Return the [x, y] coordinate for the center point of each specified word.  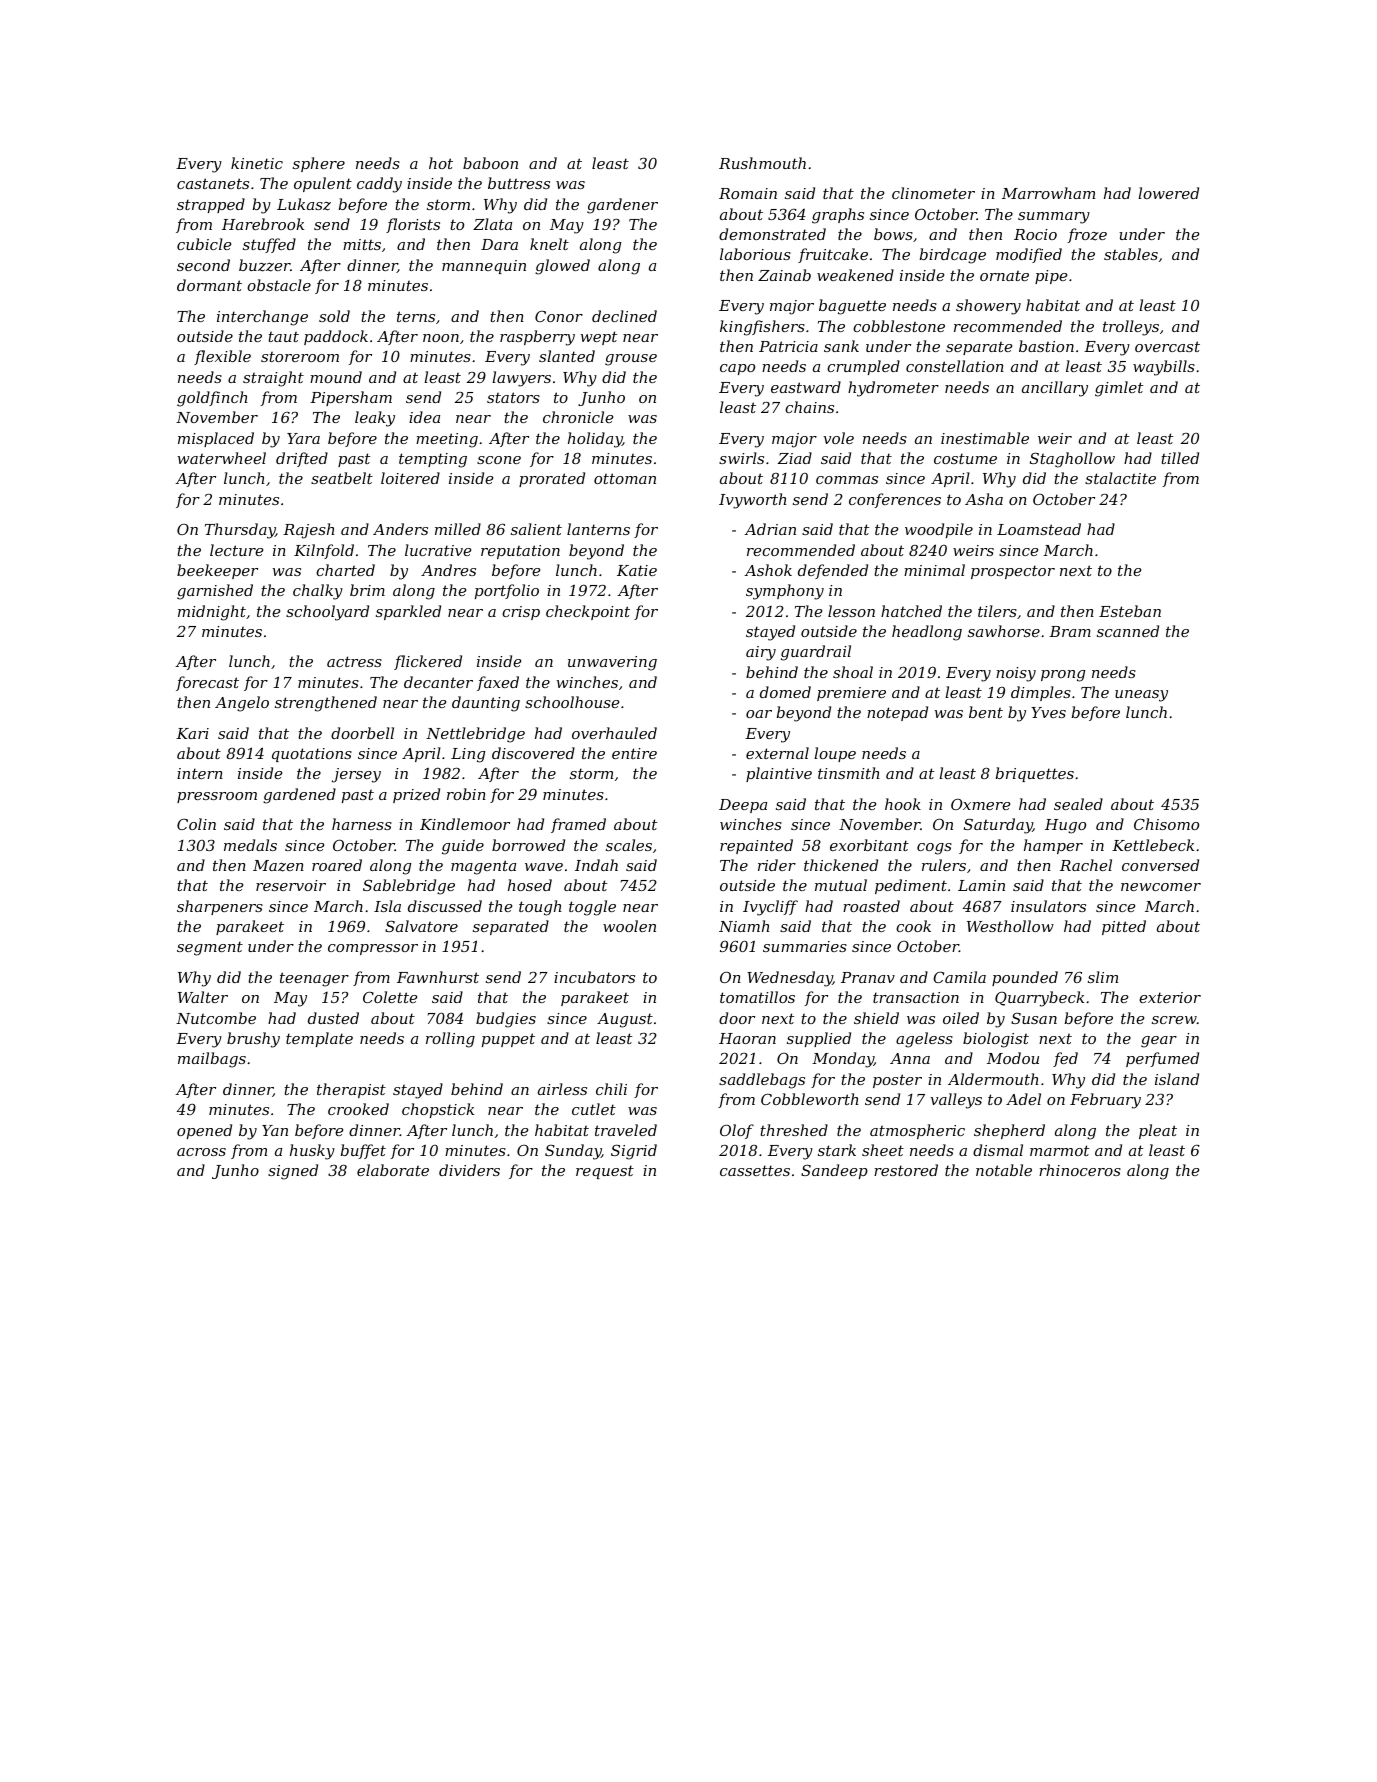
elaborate [393, 1170]
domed [785, 692]
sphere [319, 164]
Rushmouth [762, 163]
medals [250, 845]
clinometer [933, 193]
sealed [1078, 804]
